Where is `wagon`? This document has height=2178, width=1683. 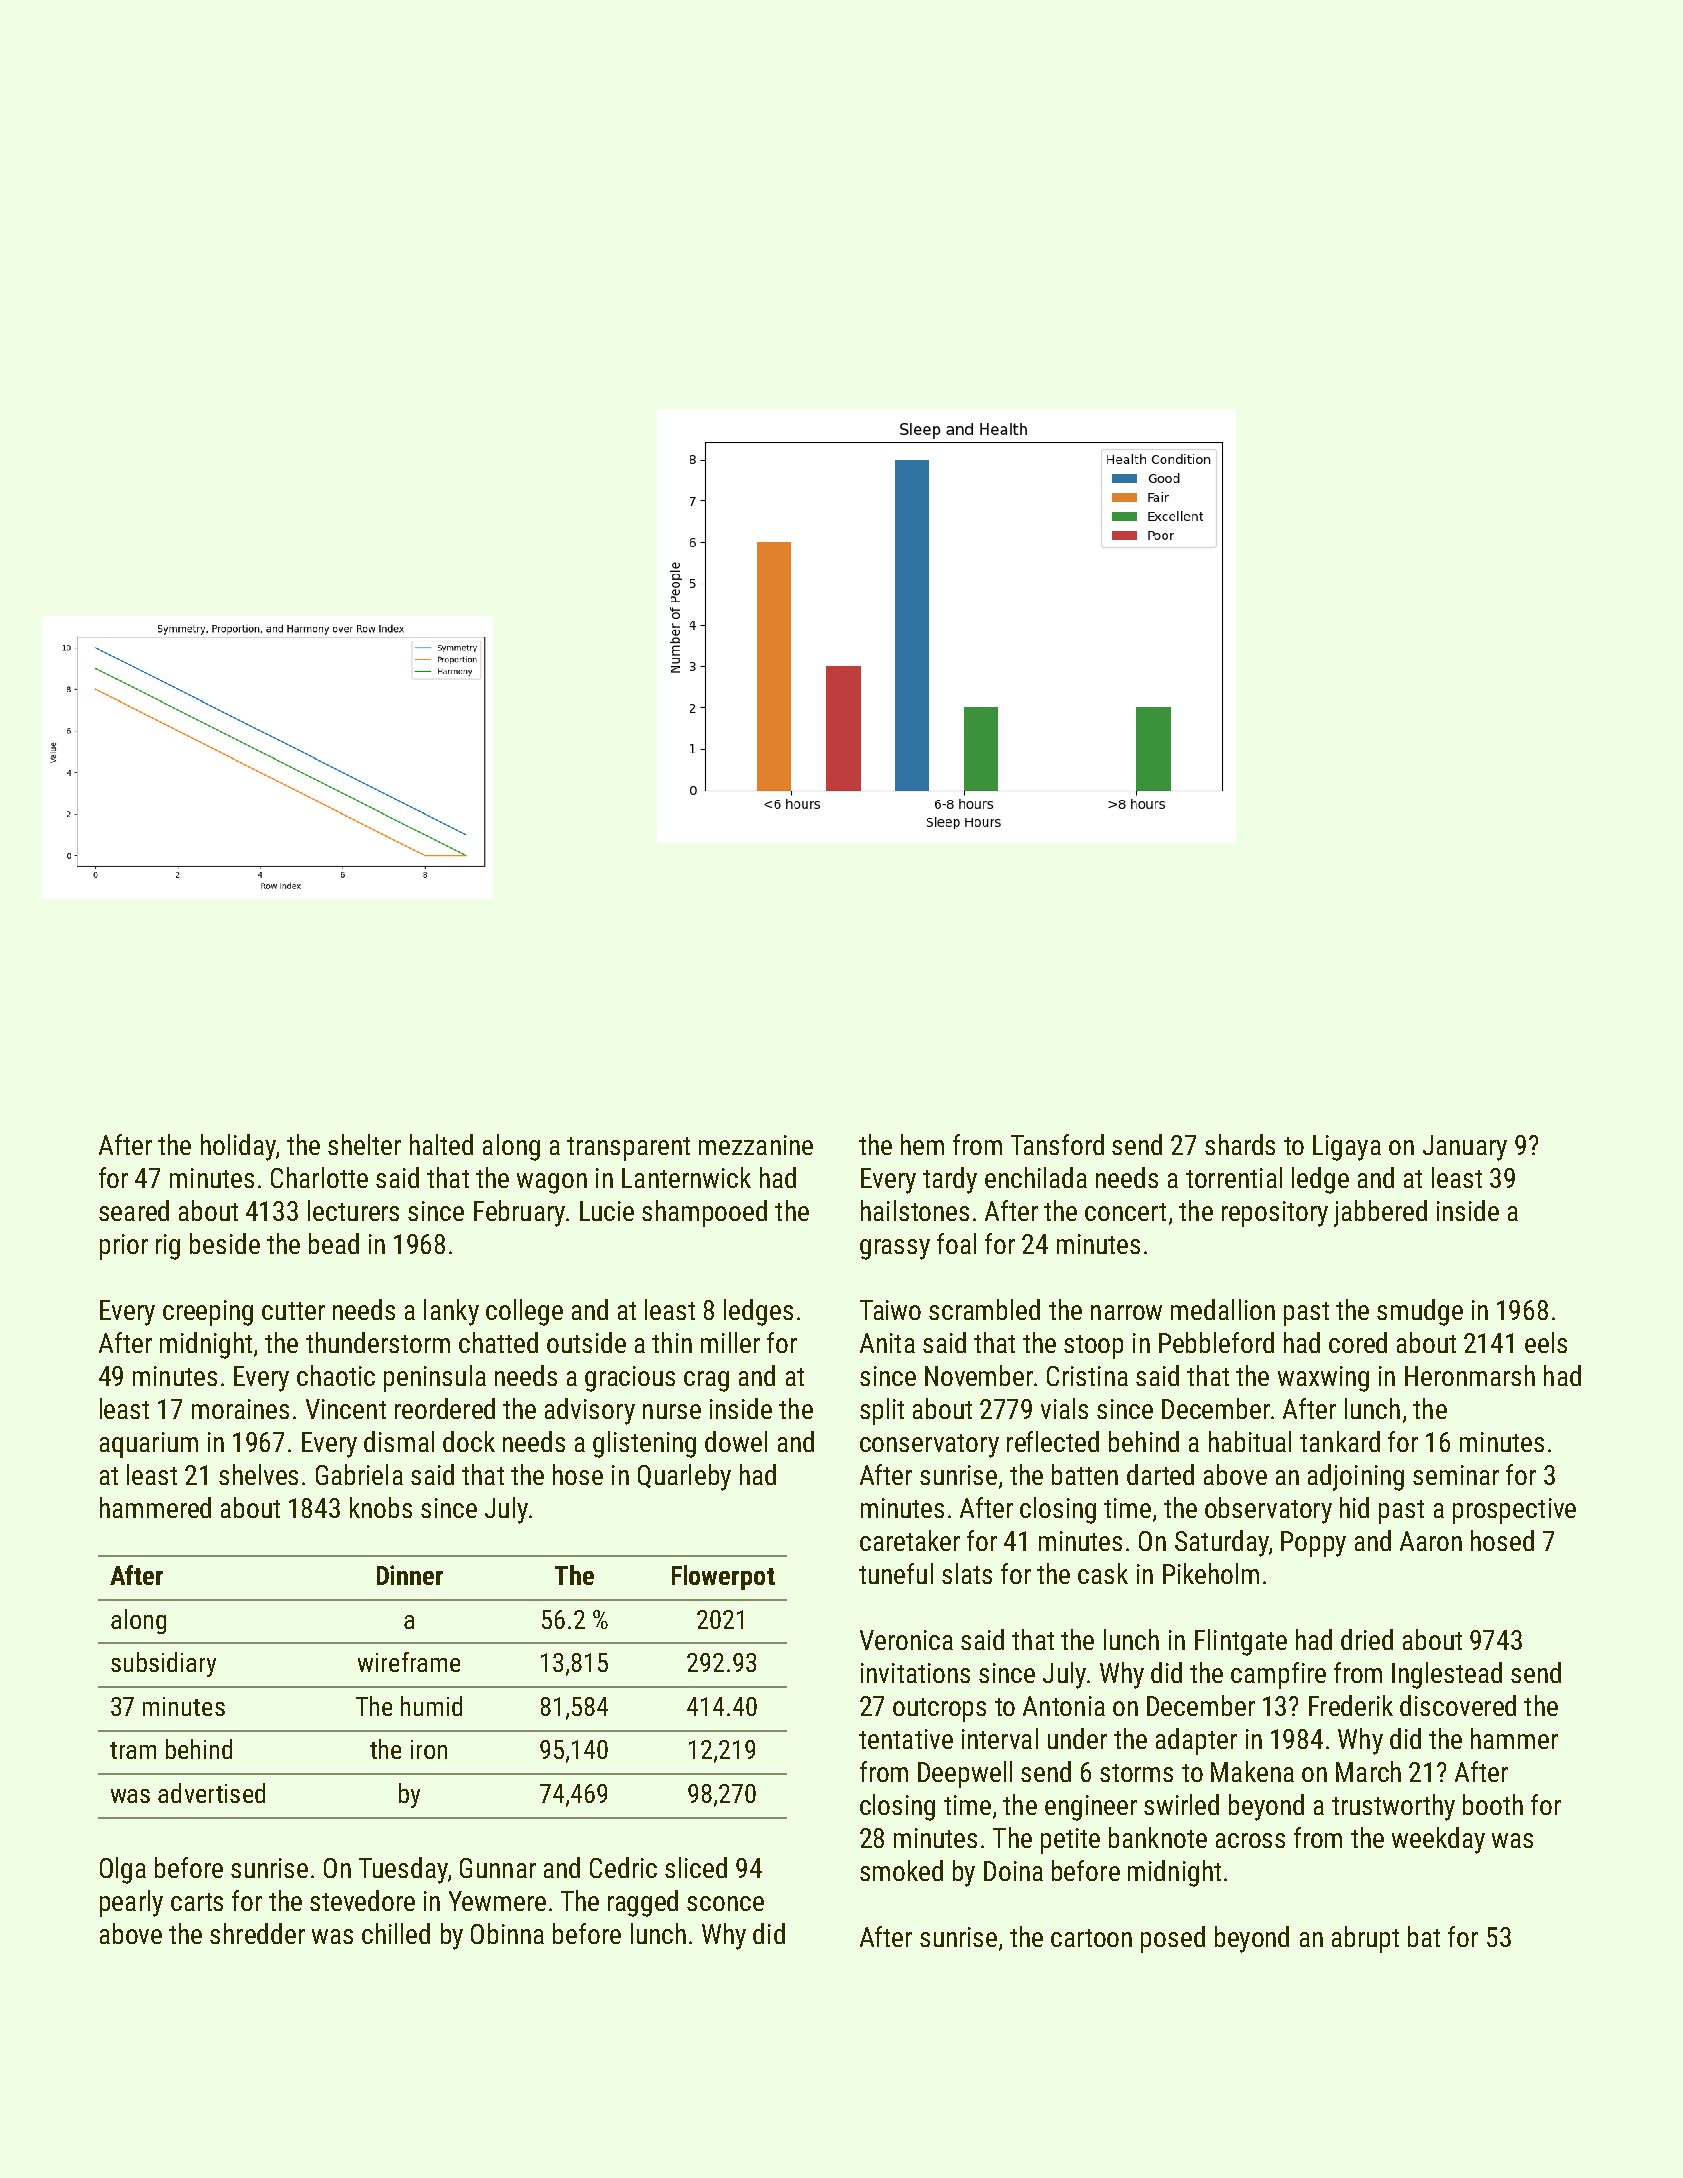 wagon is located at coordinates (552, 1183).
